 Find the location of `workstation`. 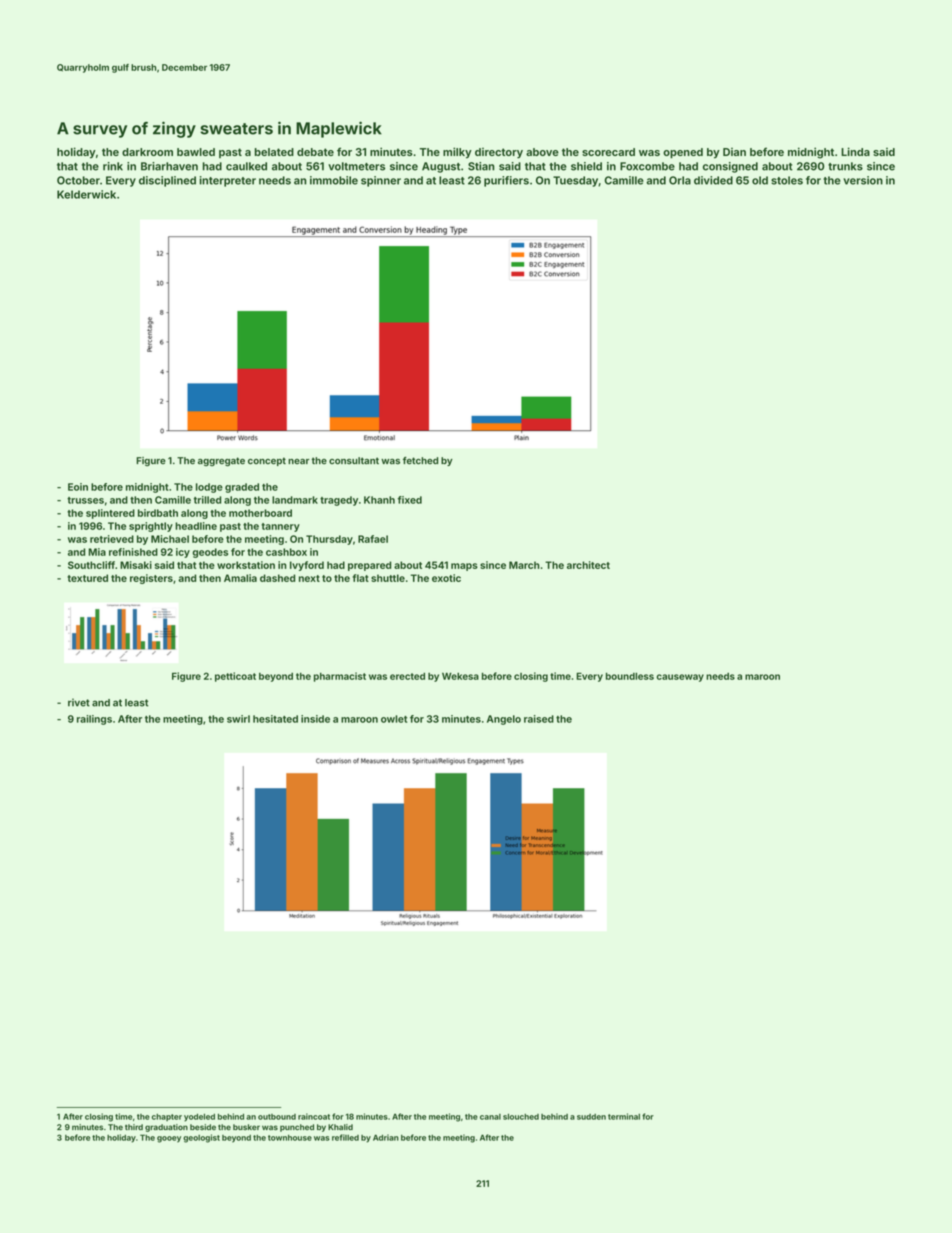

workstation is located at coordinates (246, 565).
